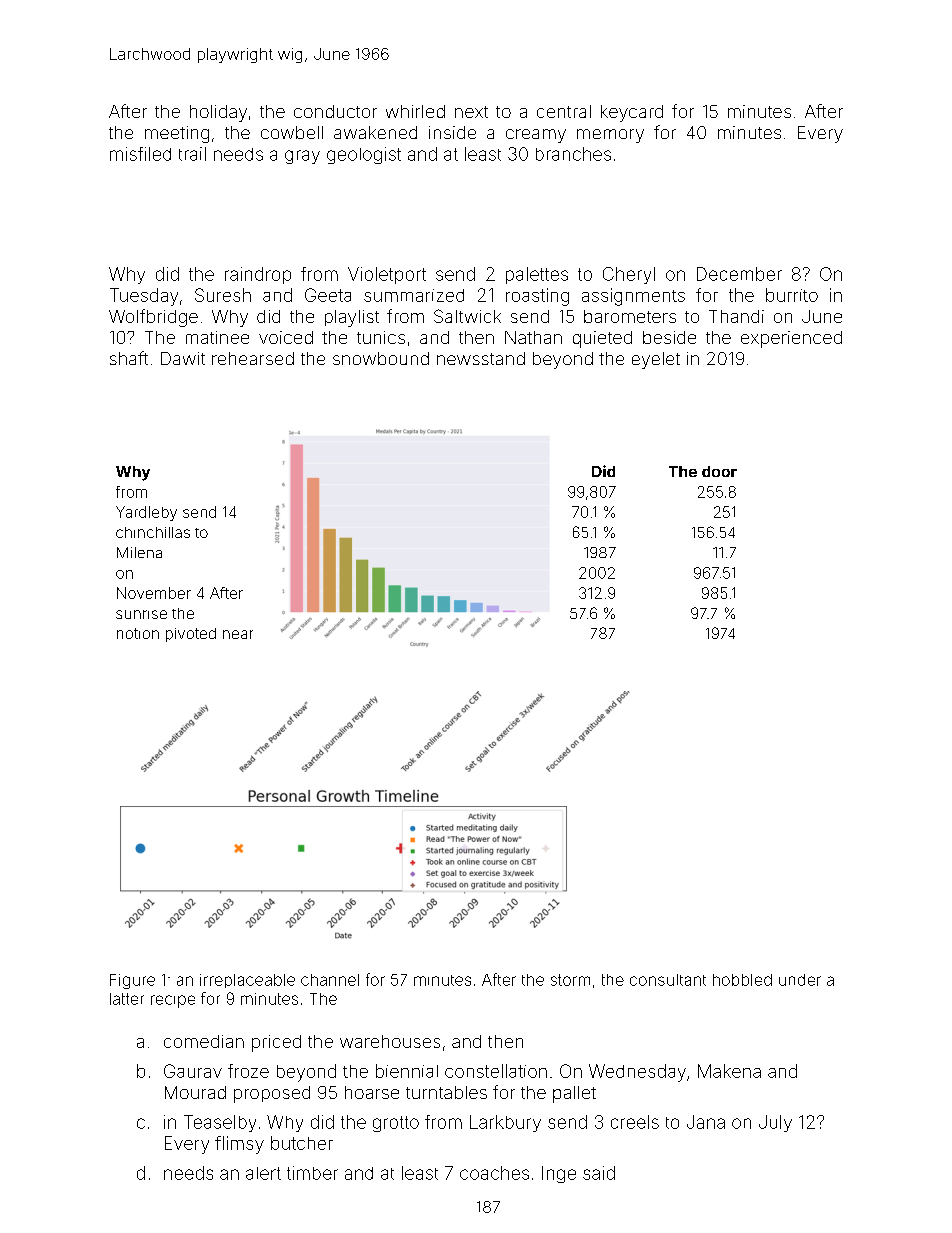 The image size is (952, 1233). Describe the element at coordinates (632, 113) in the document. I see `keycard` at that location.
